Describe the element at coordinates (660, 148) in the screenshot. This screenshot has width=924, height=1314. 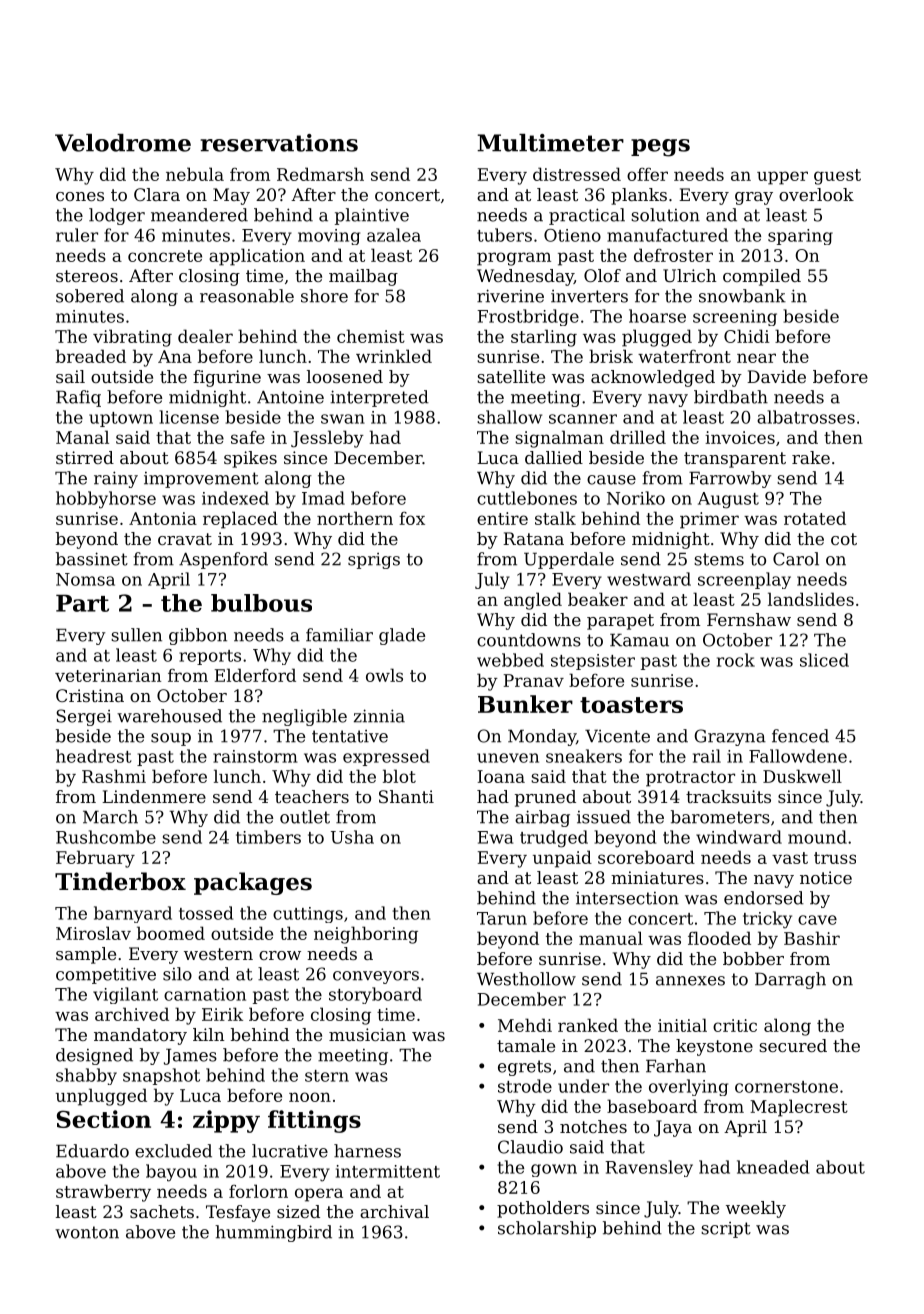
I see `pegs` at that location.
